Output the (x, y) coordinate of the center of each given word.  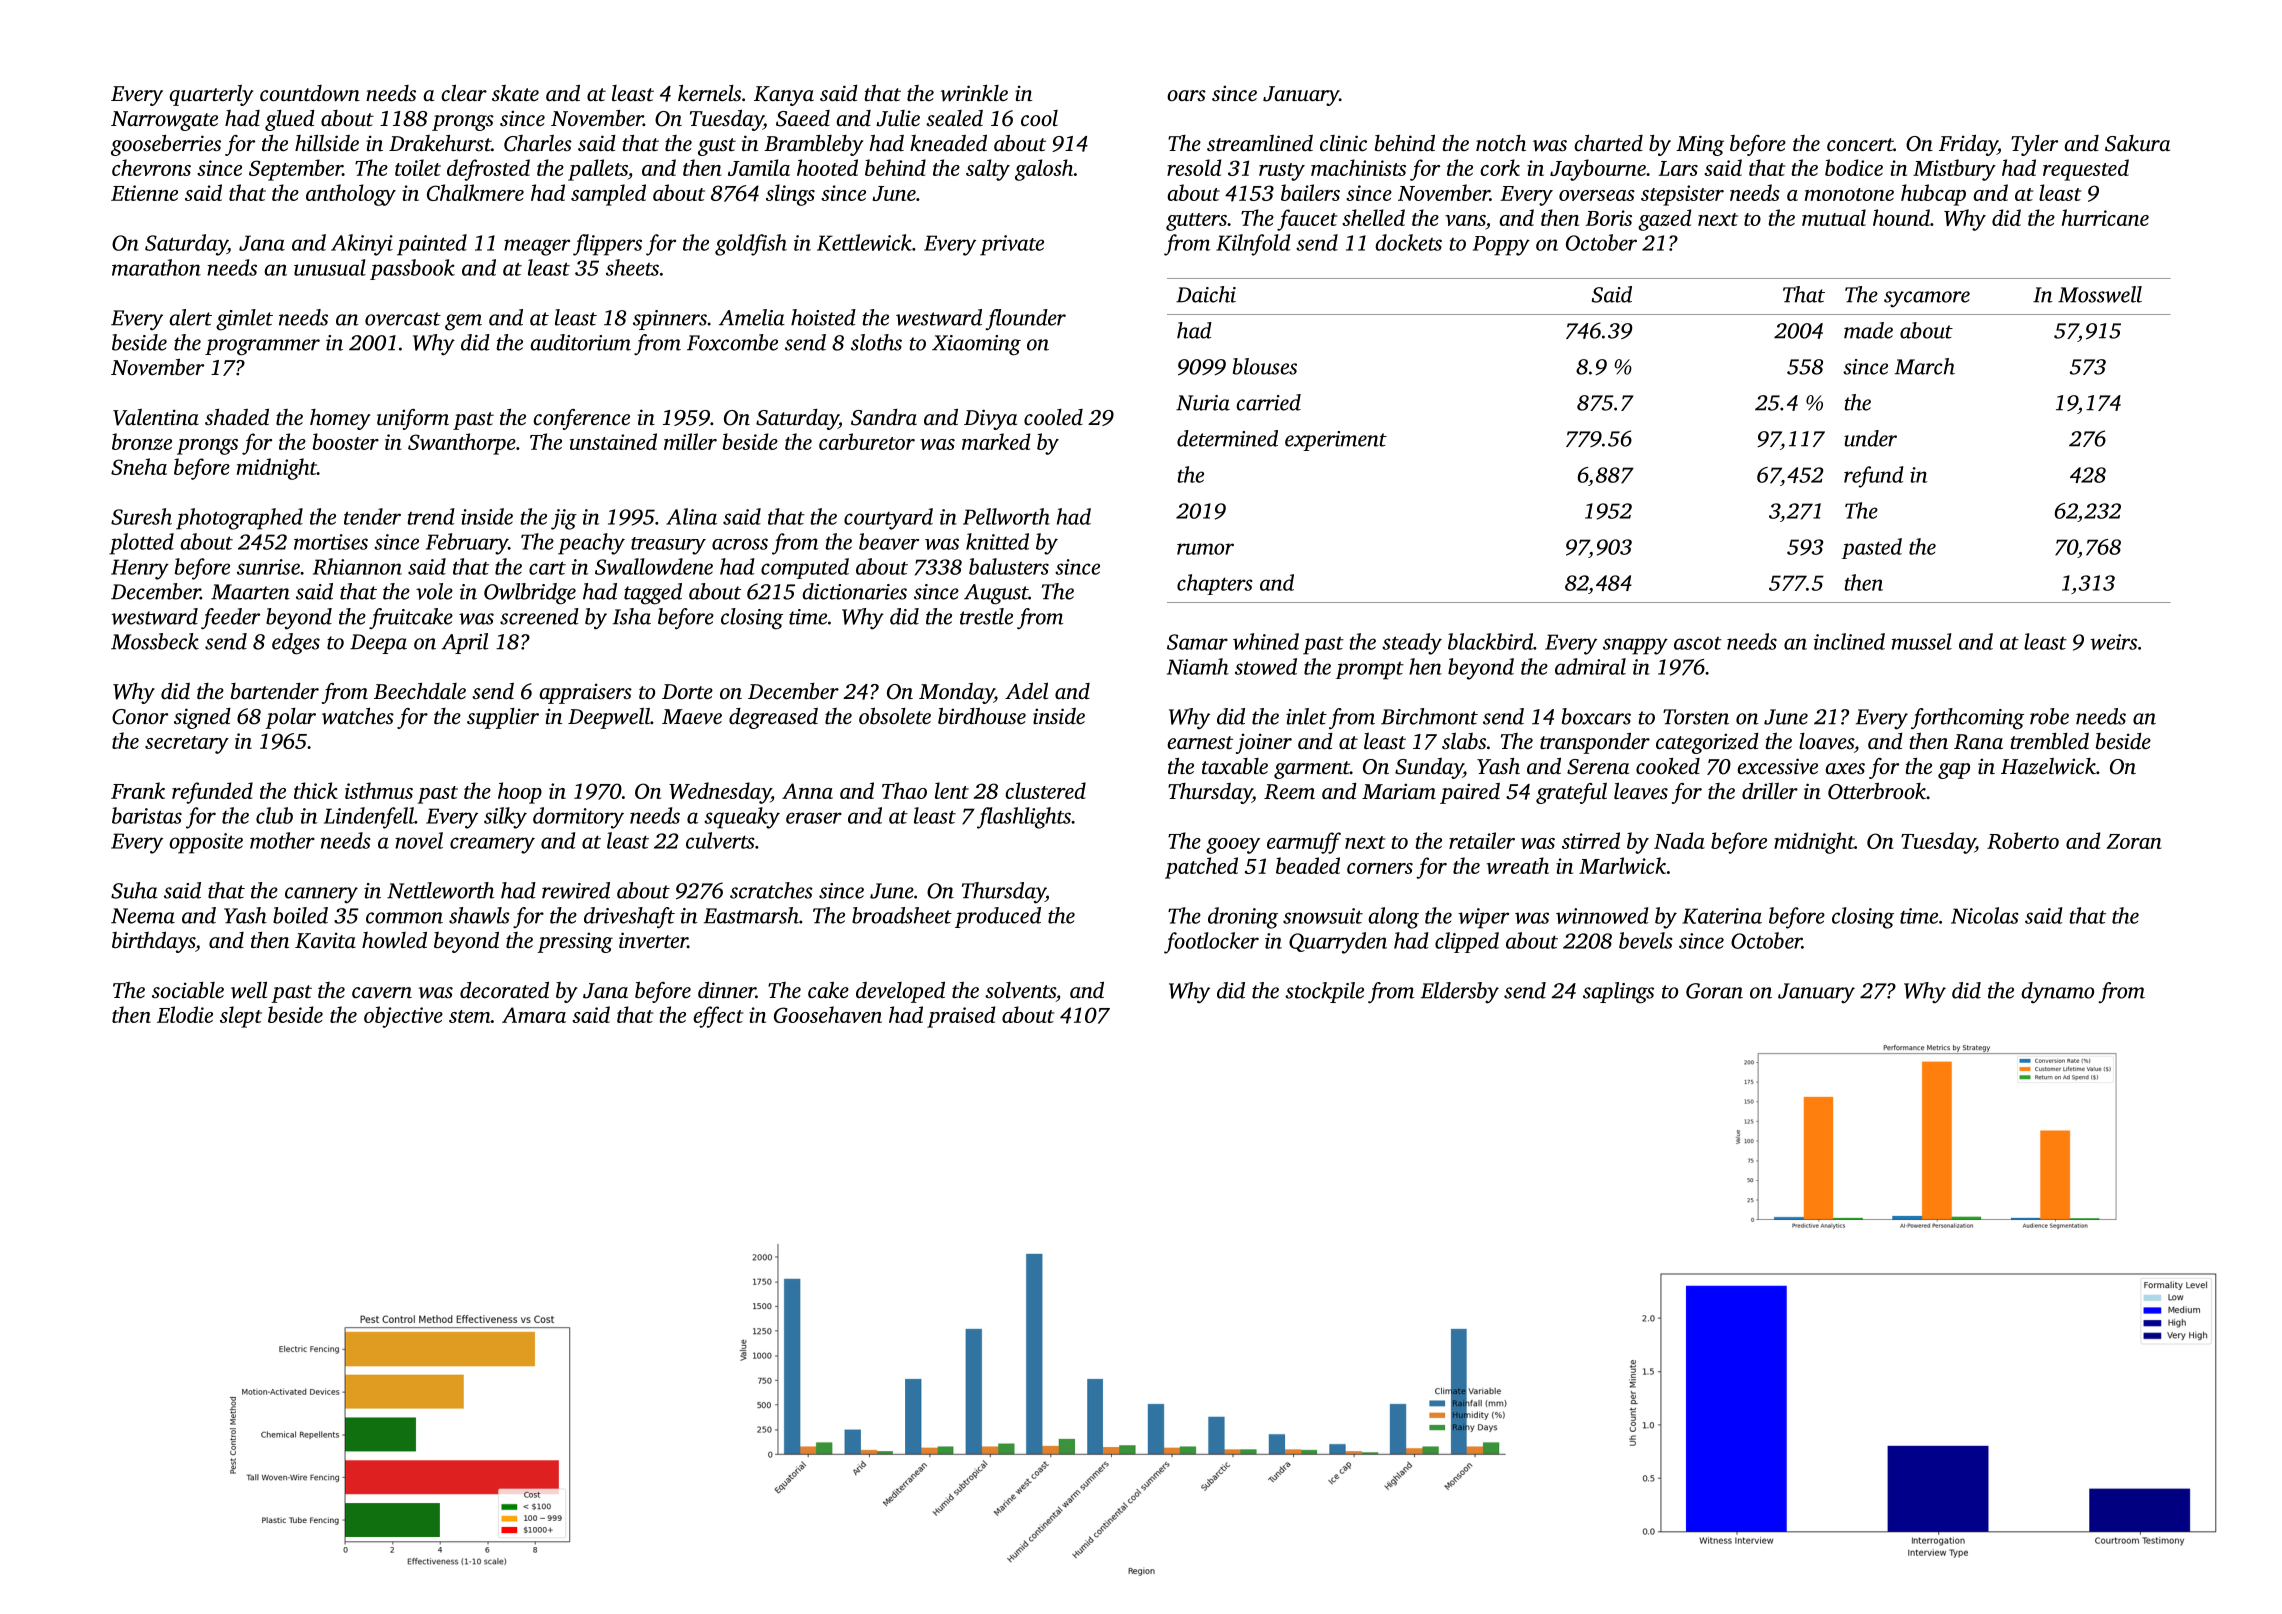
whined (1266, 641)
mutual (1834, 217)
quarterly (211, 95)
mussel (1922, 641)
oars (1186, 95)
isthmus (379, 790)
